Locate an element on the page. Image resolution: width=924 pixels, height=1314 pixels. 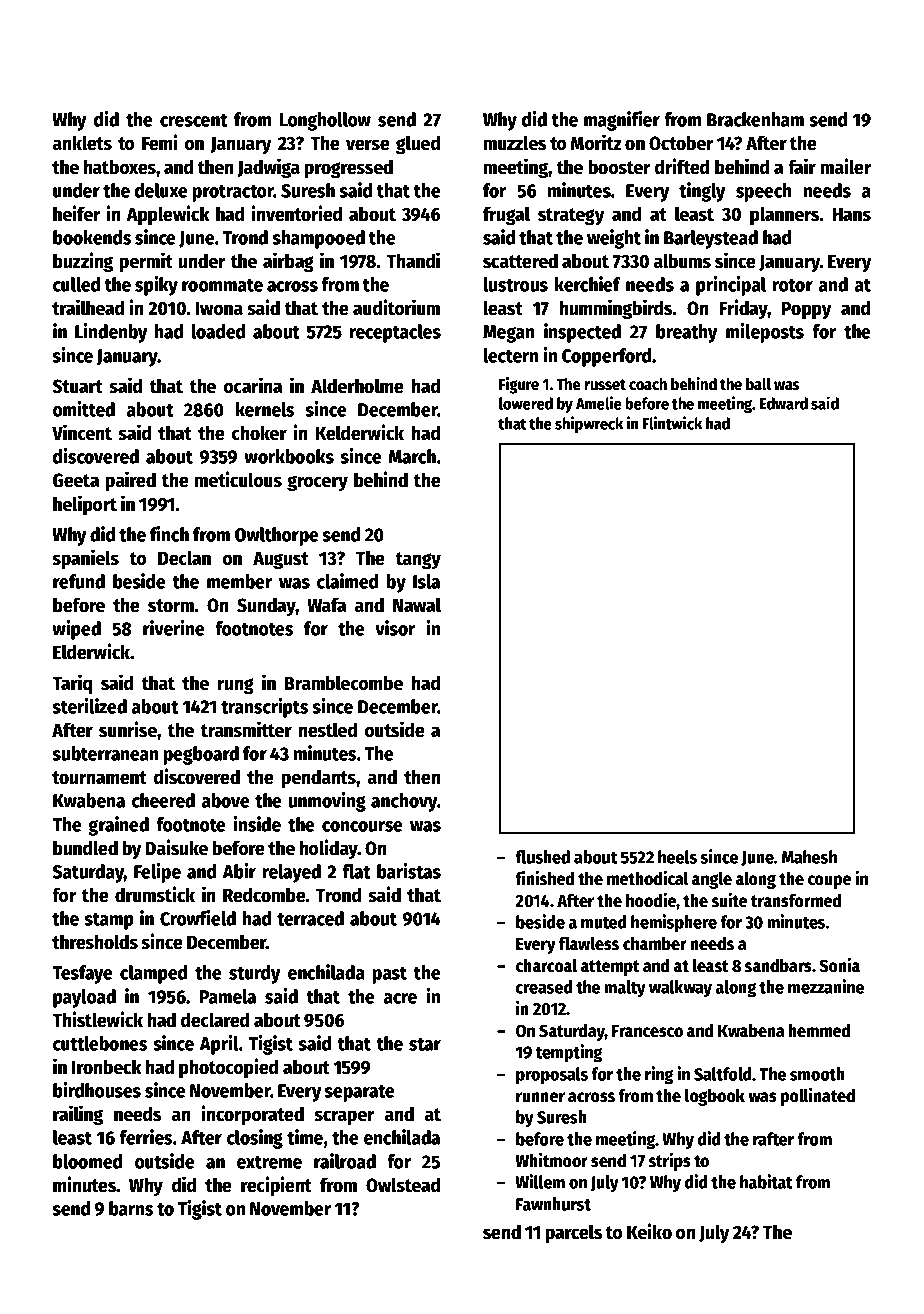
Flintwick is located at coordinates (672, 423).
